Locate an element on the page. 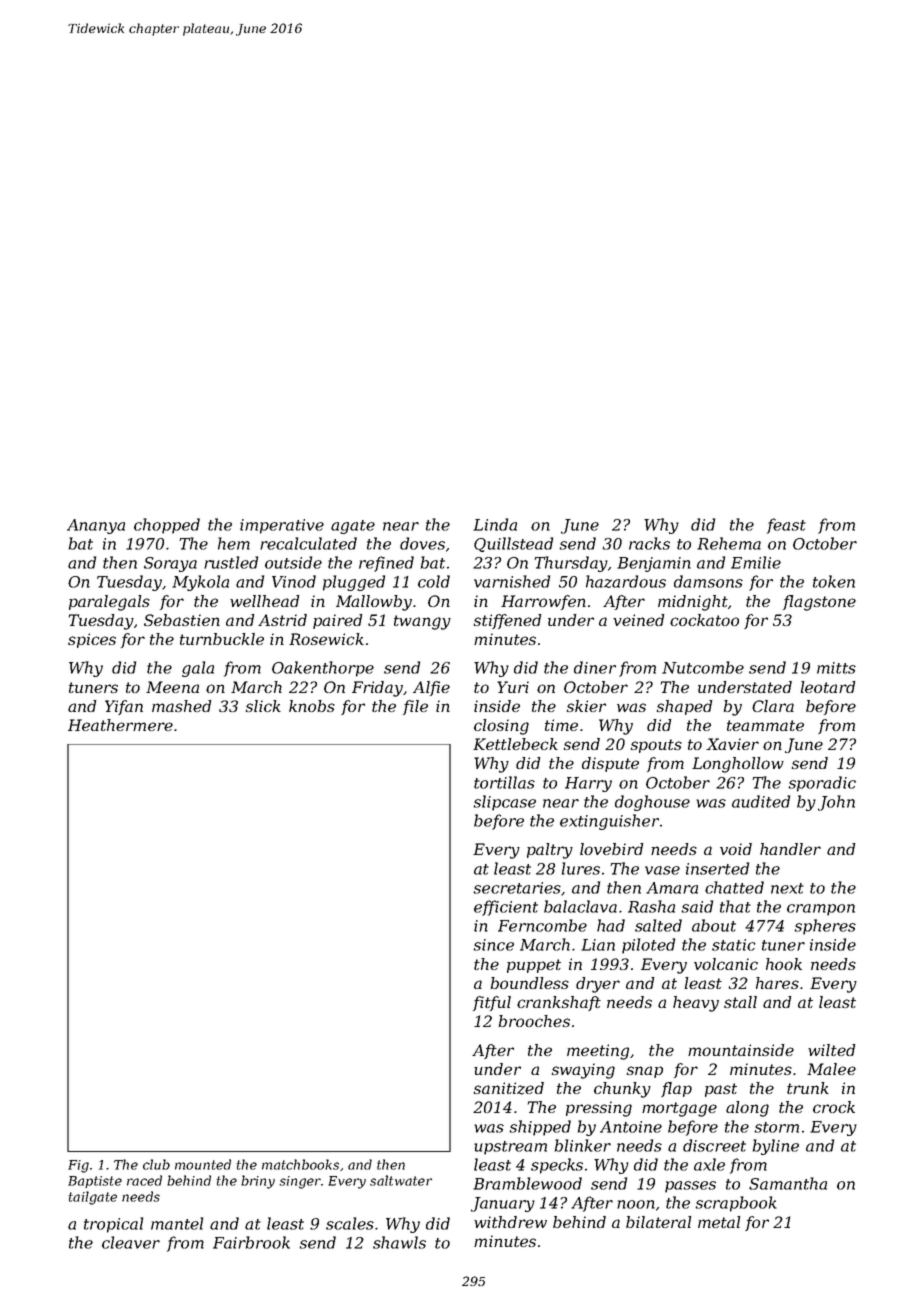 The height and width of the document is (1308, 924). Friday is located at coordinates (377, 689).
